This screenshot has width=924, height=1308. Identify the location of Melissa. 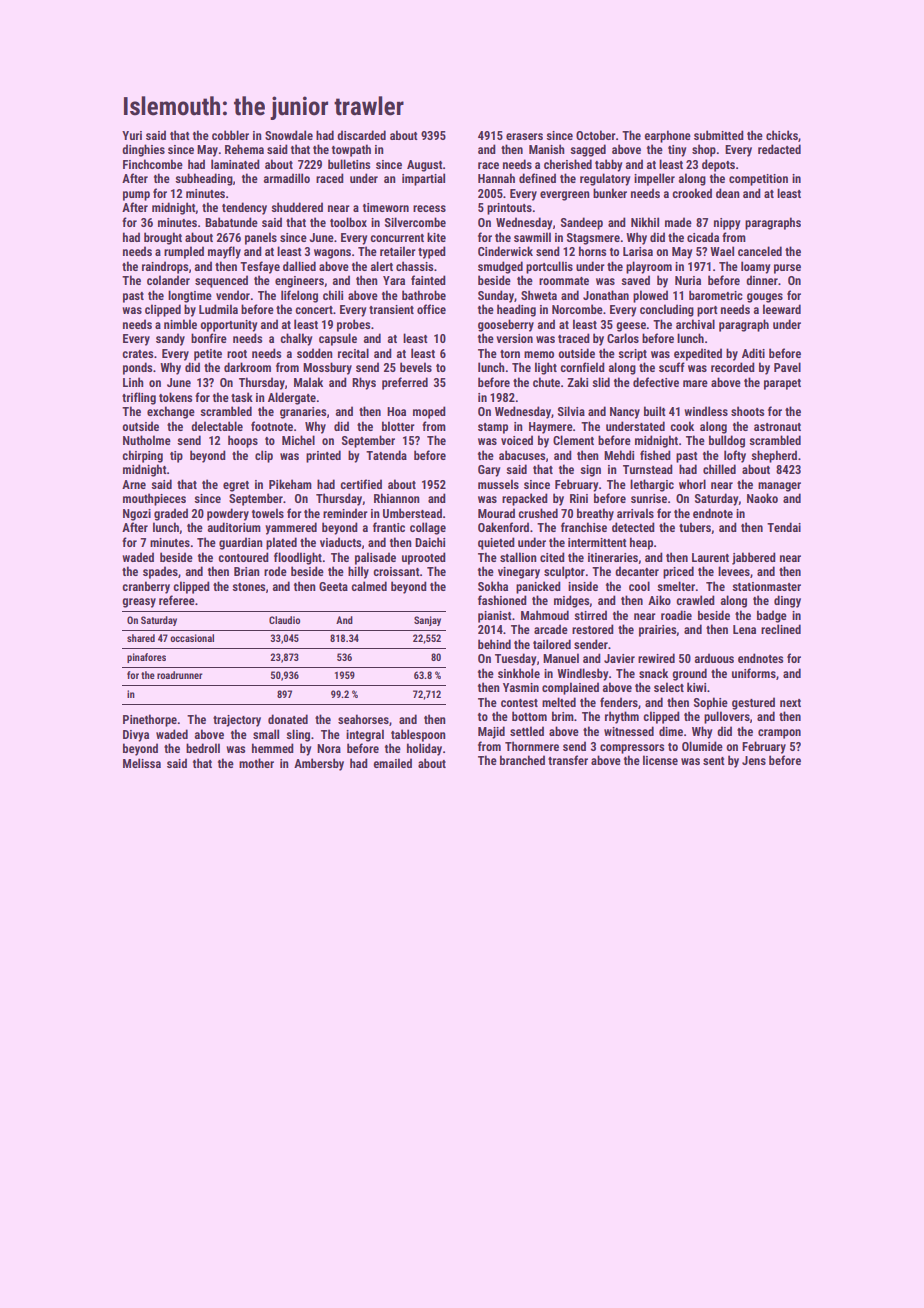
(142, 763).
